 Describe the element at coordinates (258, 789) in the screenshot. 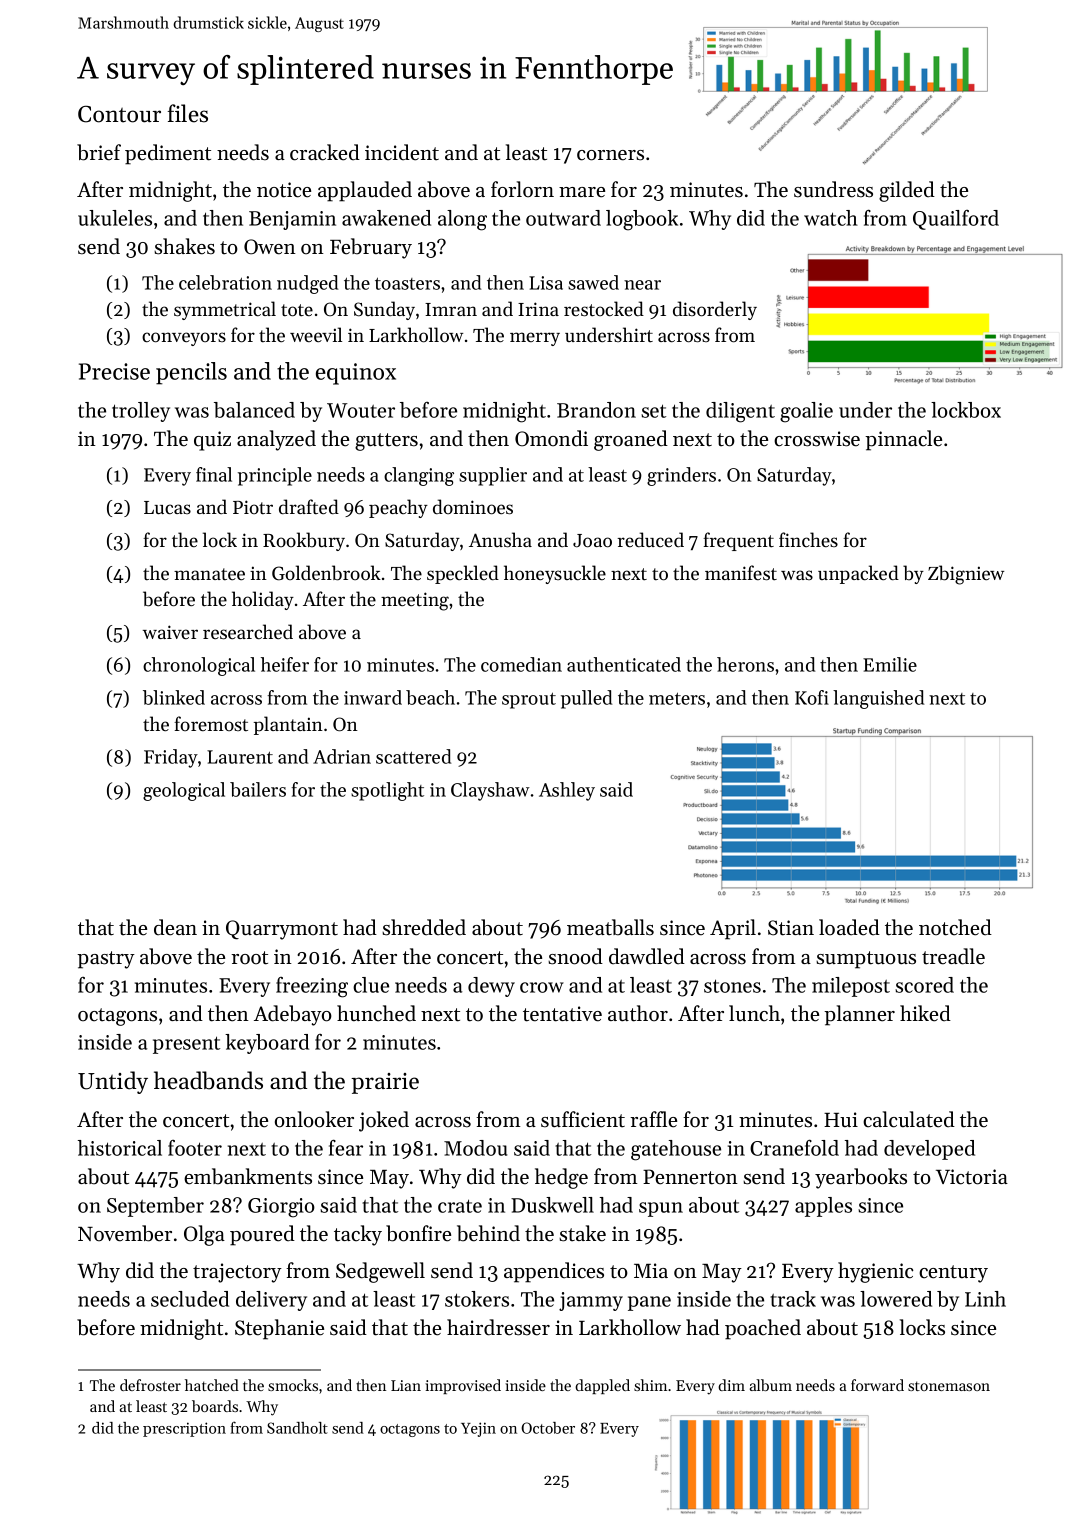

I see `bailers` at that location.
